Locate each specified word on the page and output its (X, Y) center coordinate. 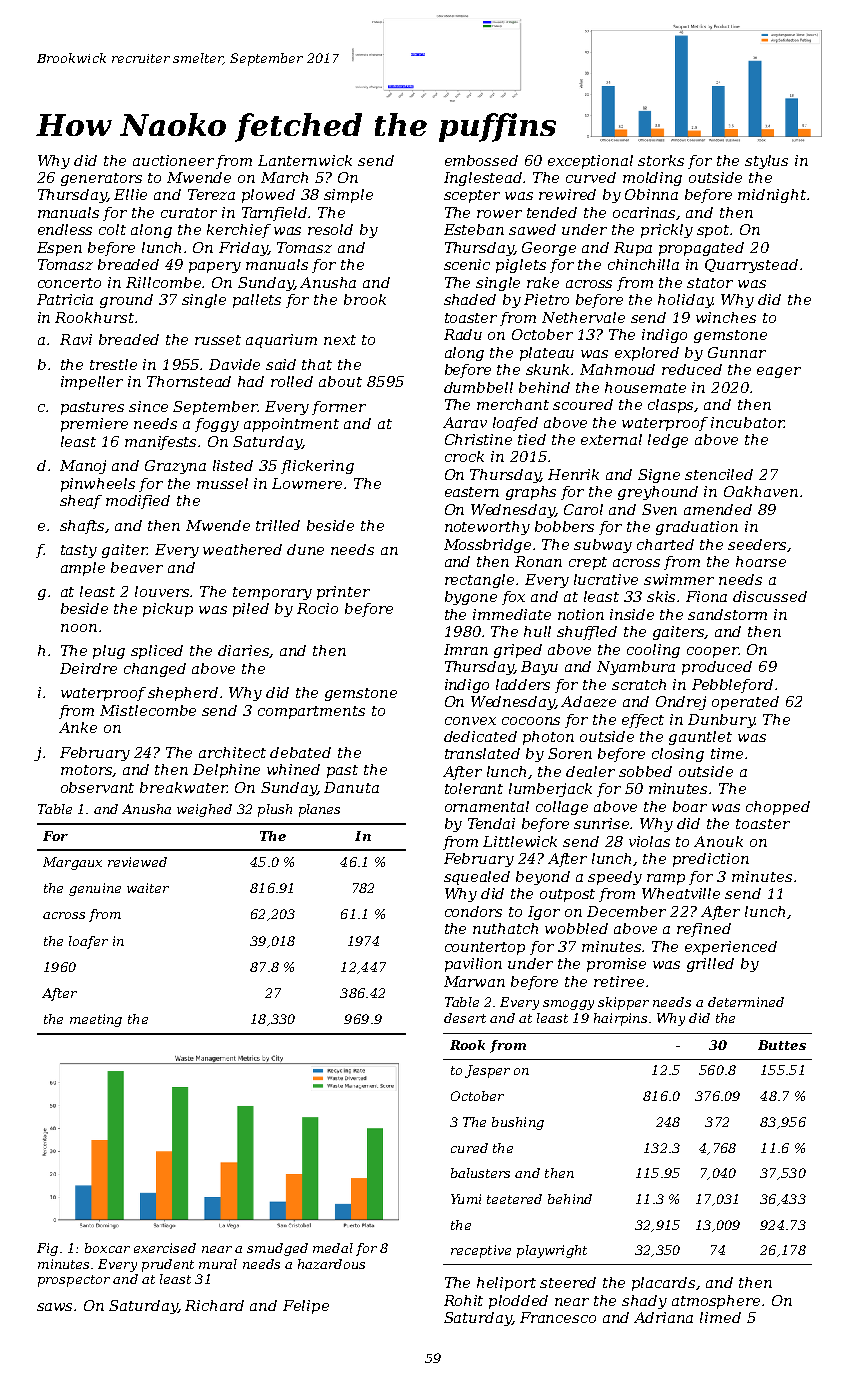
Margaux (72, 863)
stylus (766, 162)
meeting (96, 1020)
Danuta (351, 787)
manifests (160, 443)
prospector (74, 1281)
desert (465, 1018)
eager (779, 372)
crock (464, 456)
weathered (242, 549)
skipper (623, 1003)
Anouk (718, 841)
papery (215, 267)
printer (343, 593)
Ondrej (681, 703)
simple (348, 196)
